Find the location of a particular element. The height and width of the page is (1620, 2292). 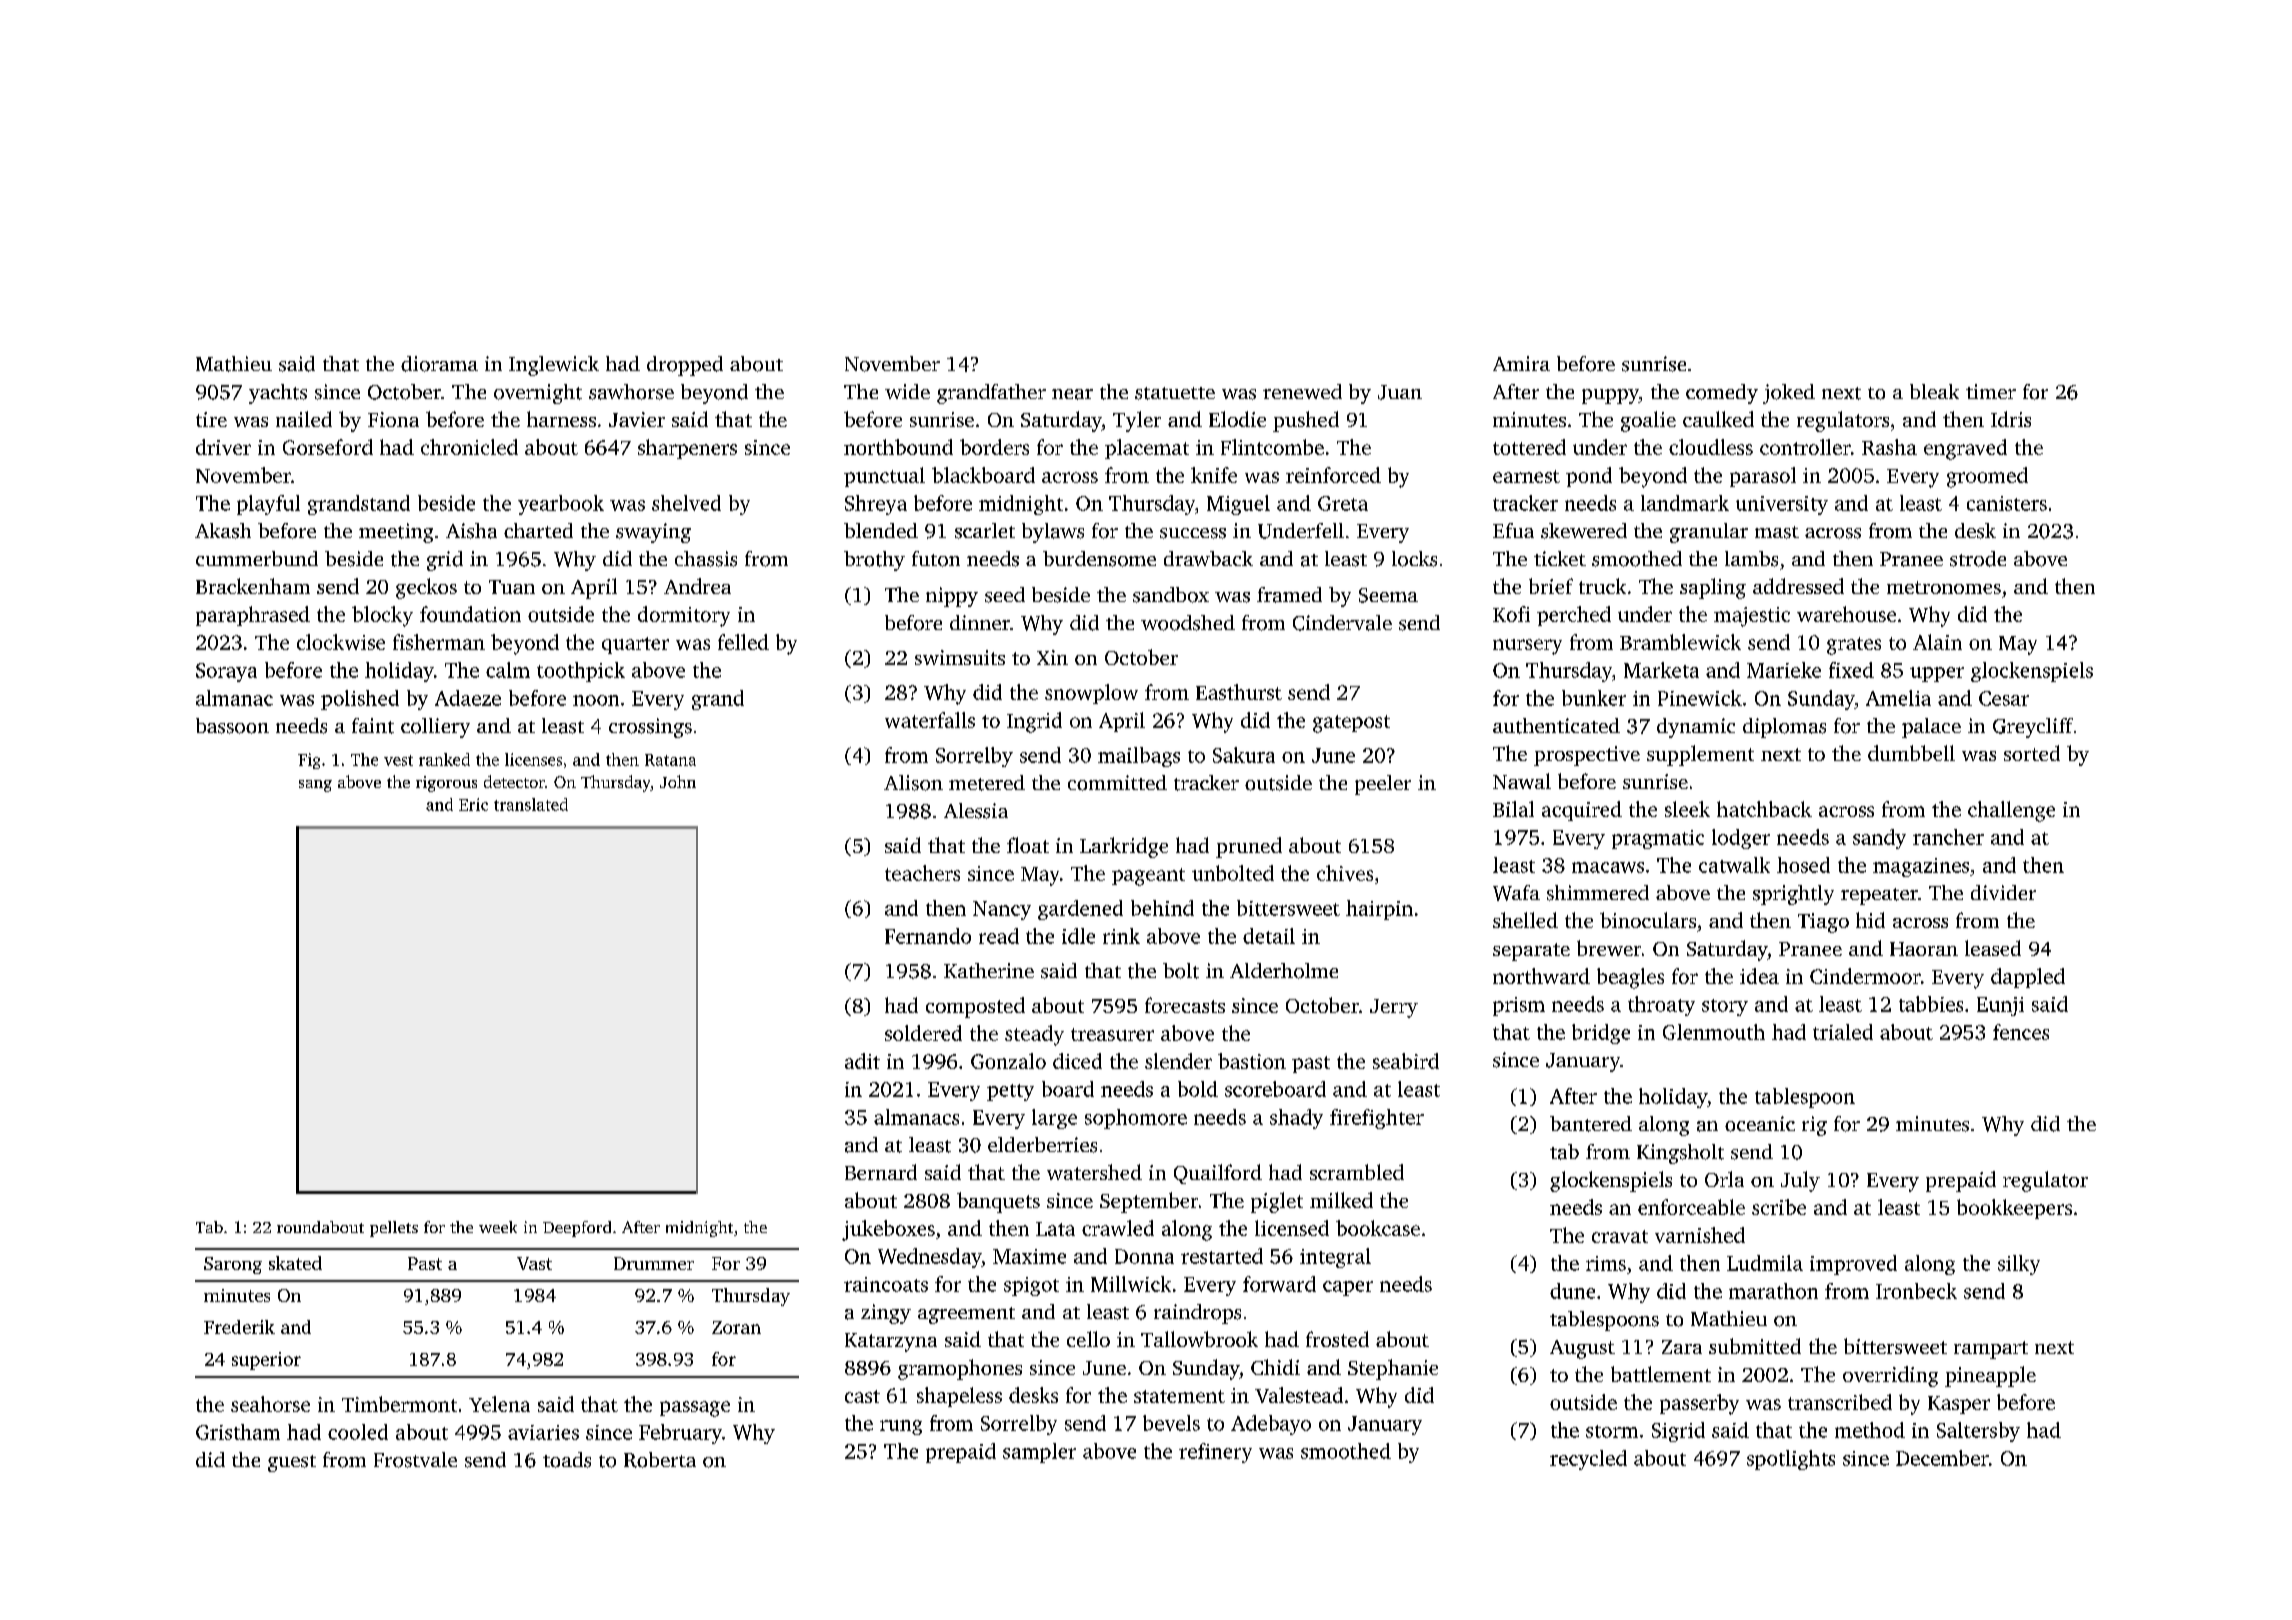

Bernard is located at coordinates (881, 1172).
